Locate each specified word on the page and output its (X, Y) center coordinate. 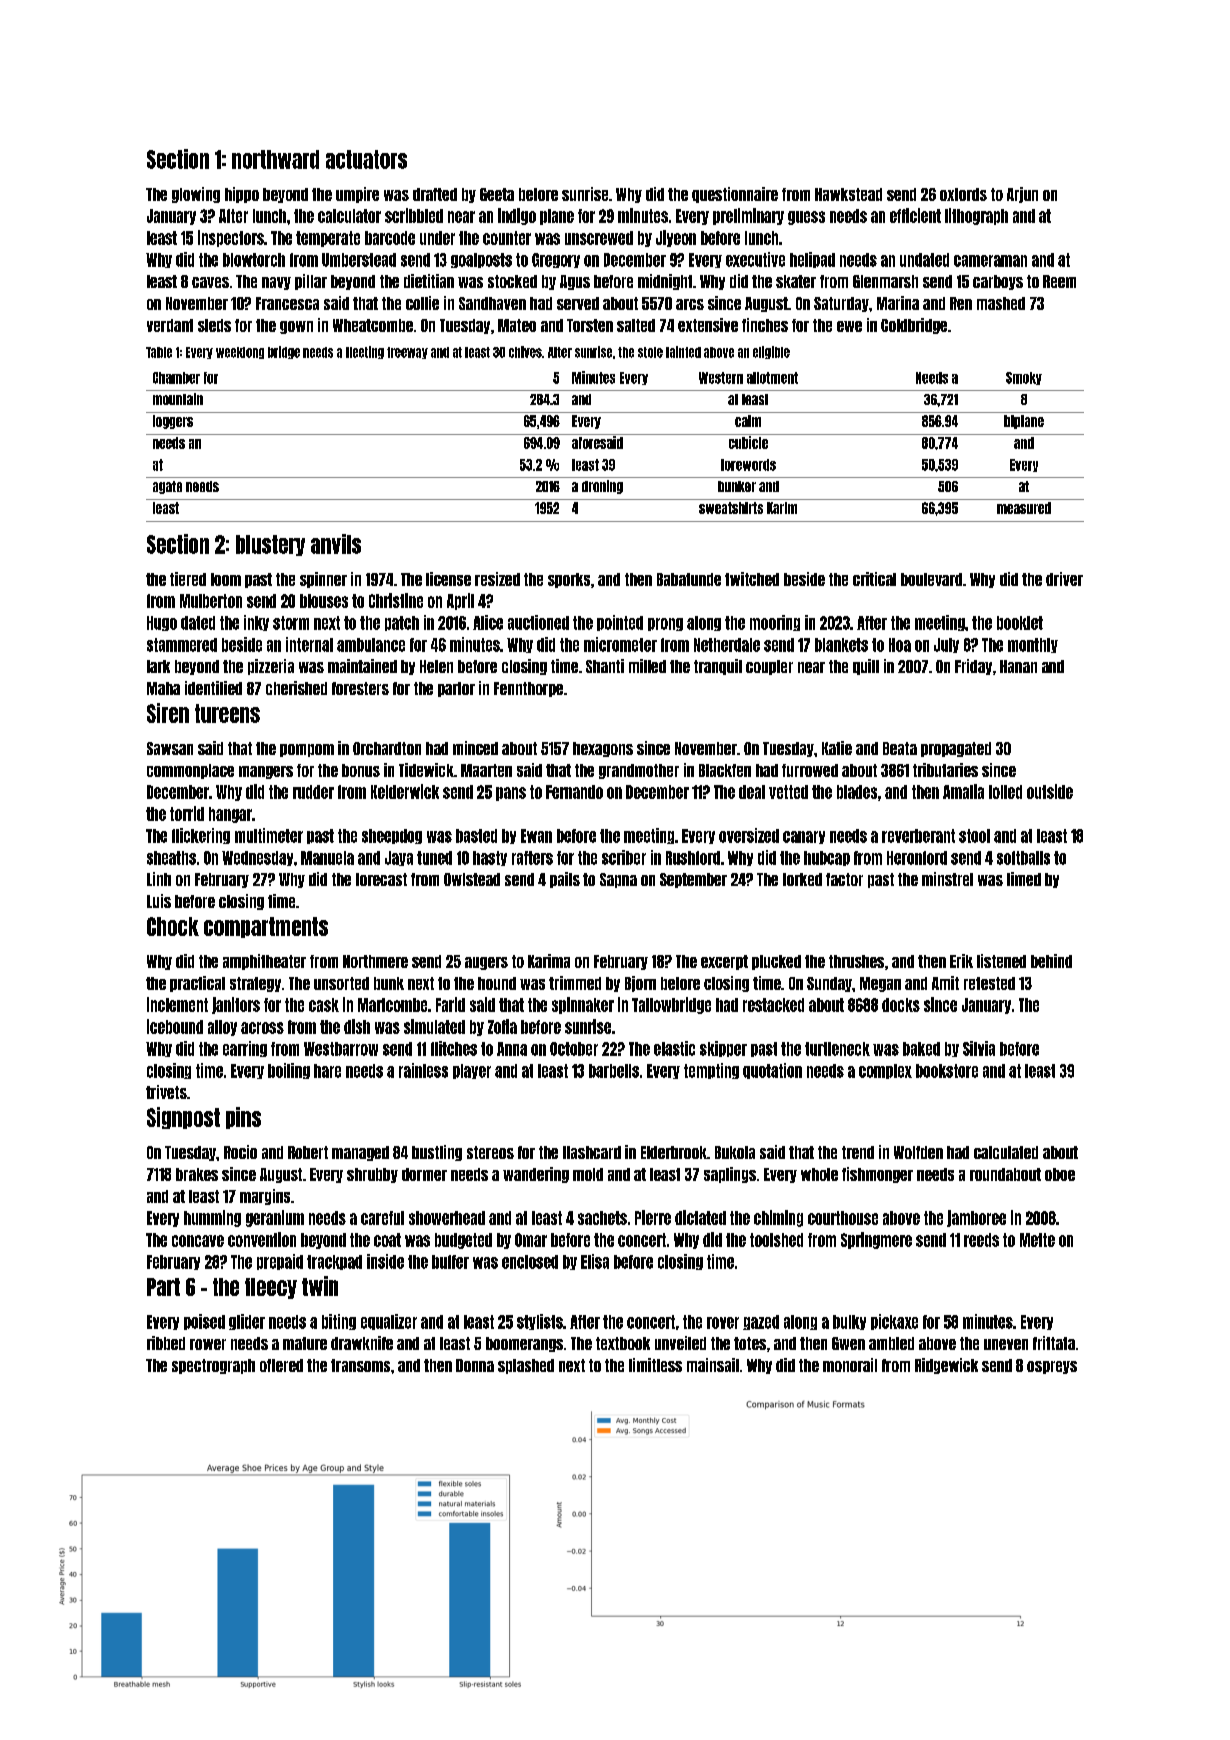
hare (327, 1071)
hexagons (603, 749)
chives (525, 352)
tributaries (945, 770)
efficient (915, 215)
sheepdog (392, 836)
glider (247, 1322)
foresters (360, 688)
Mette (1037, 1240)
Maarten (486, 770)
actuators (366, 159)
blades (857, 792)
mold (588, 1174)
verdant (170, 325)
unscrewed (599, 238)
